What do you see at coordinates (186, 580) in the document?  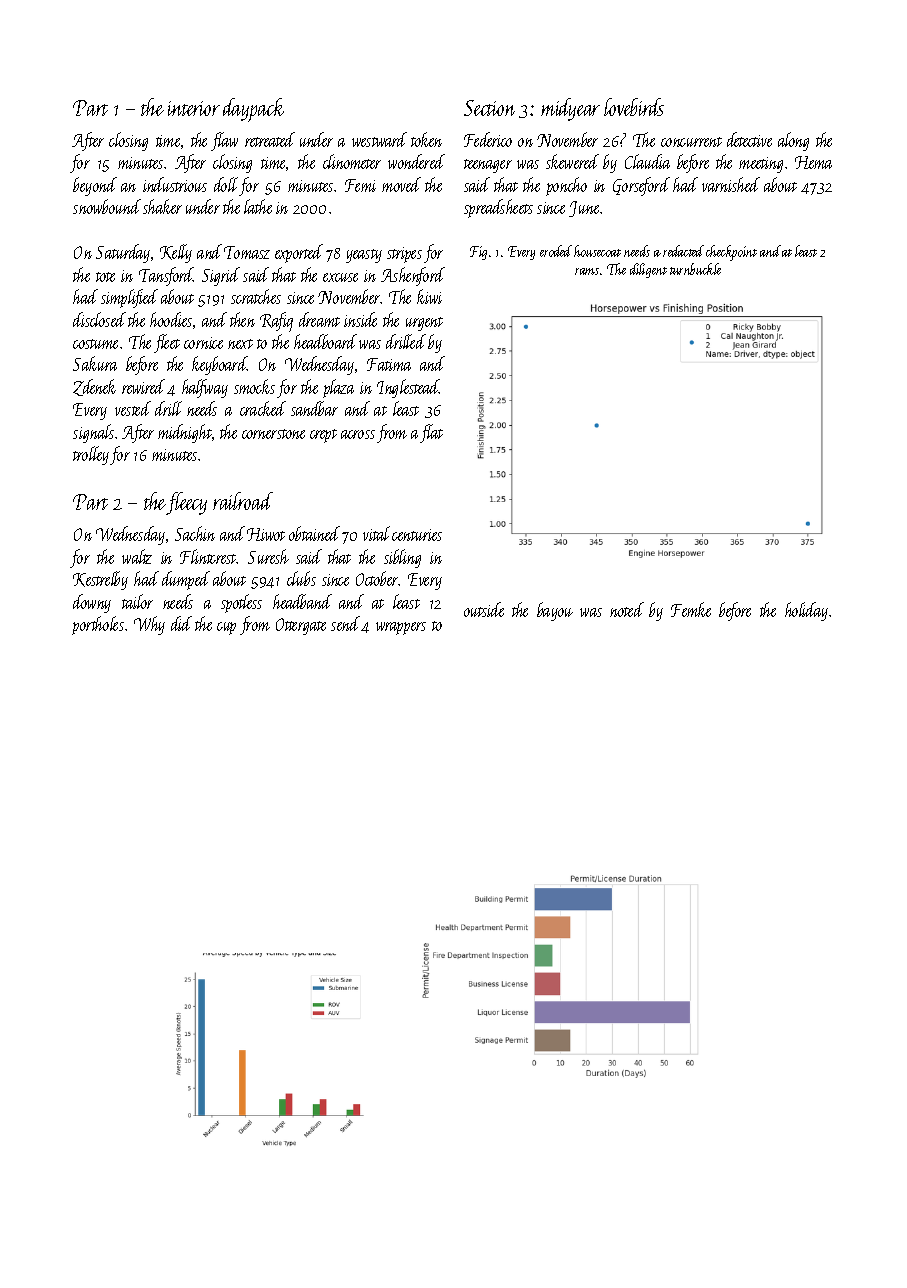 I see `dumped` at bounding box center [186, 580].
